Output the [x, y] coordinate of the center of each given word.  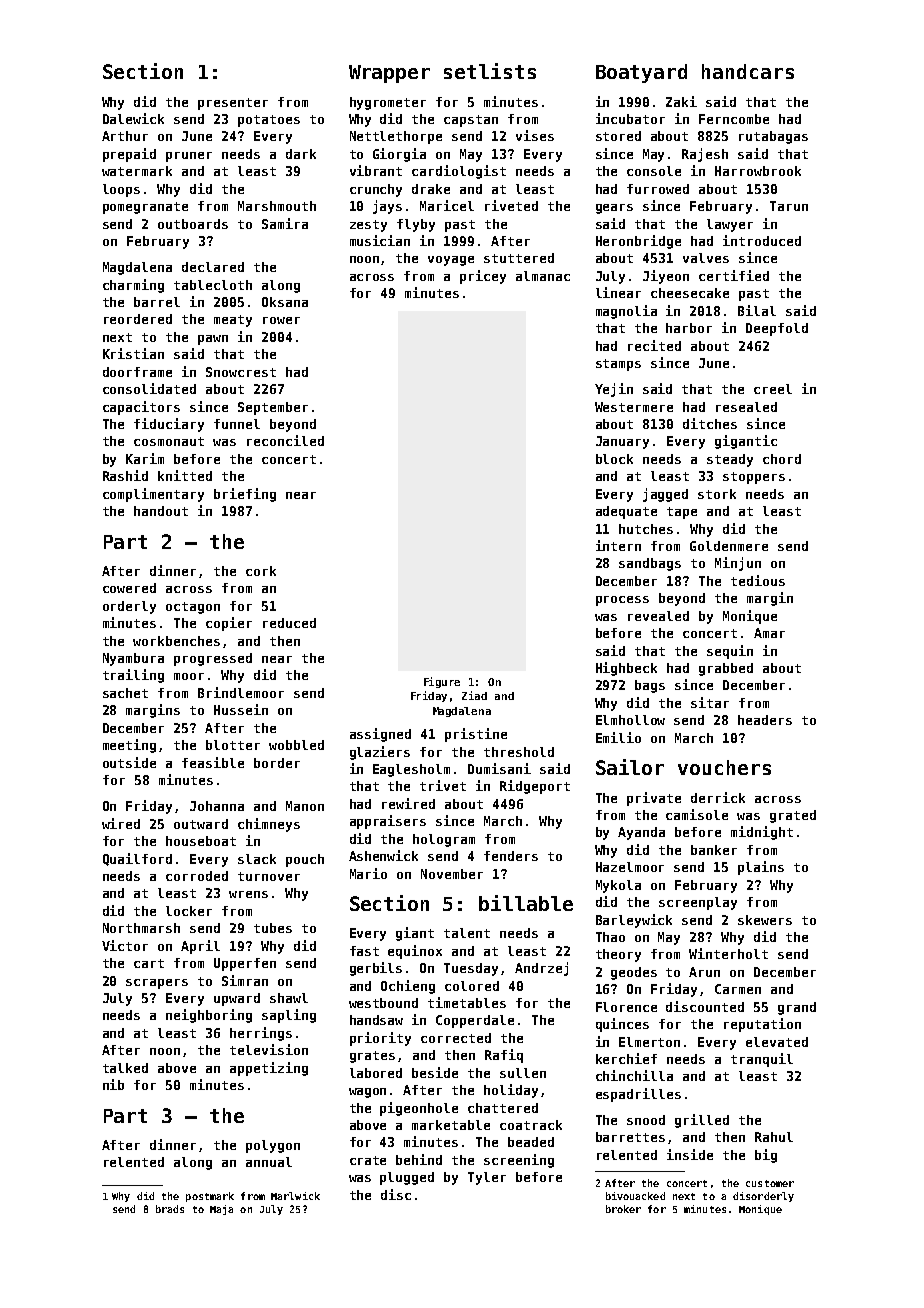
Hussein [241, 709]
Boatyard [641, 73]
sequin [730, 652]
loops [121, 190]
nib [113, 1084]
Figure [442, 682]
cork [261, 571]
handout [161, 511]
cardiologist [459, 172]
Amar [769, 633]
